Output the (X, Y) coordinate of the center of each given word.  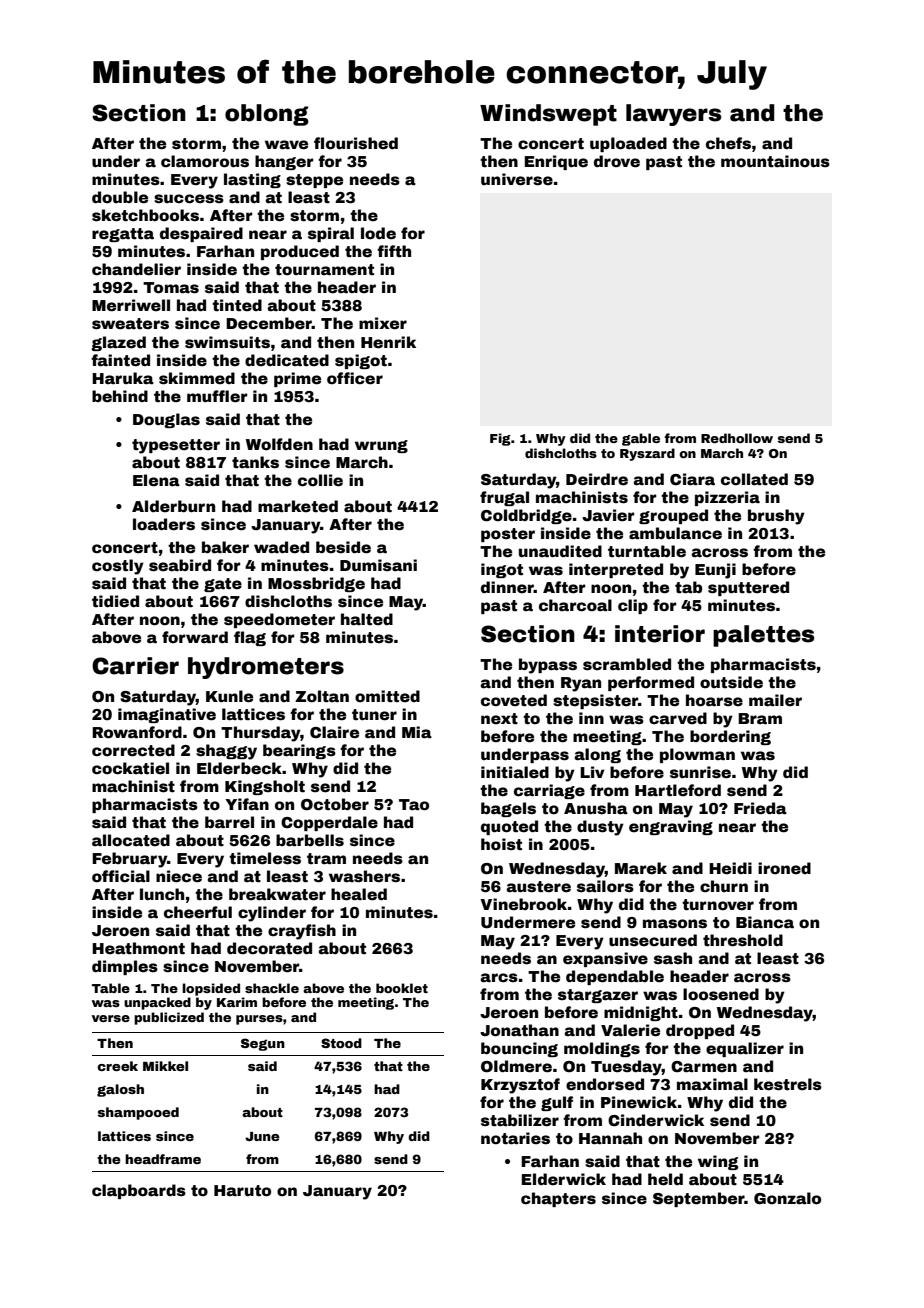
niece (179, 876)
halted (367, 619)
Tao (414, 805)
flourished (356, 143)
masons (675, 924)
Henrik (388, 342)
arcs (499, 978)
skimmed (197, 378)
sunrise (700, 772)
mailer (775, 700)
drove (617, 161)
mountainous (775, 161)
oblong (267, 115)
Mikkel (165, 1066)
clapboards (139, 1191)
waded (281, 547)
